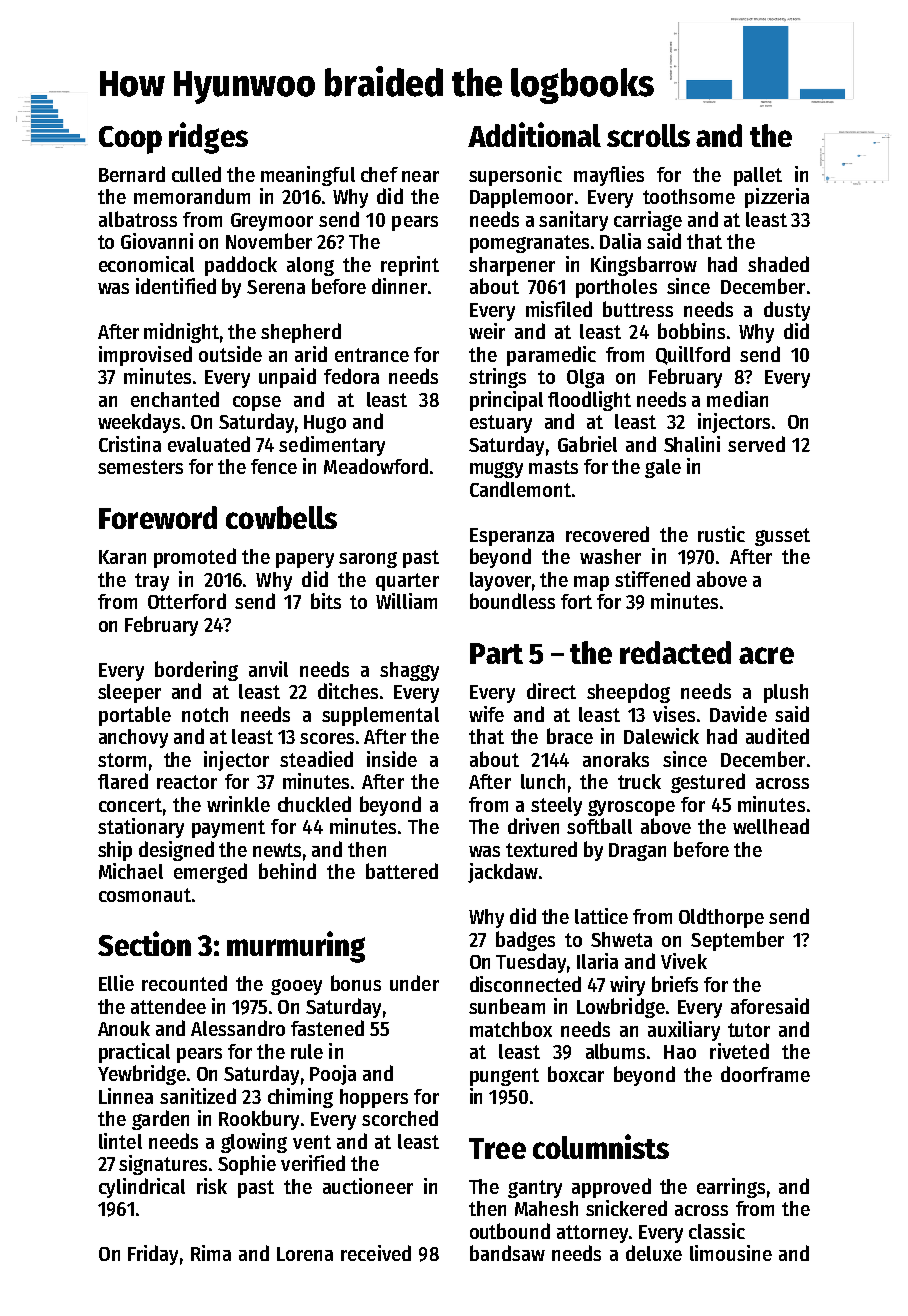  Describe the element at coordinates (163, 1165) in the document. I see `signatures` at that location.
